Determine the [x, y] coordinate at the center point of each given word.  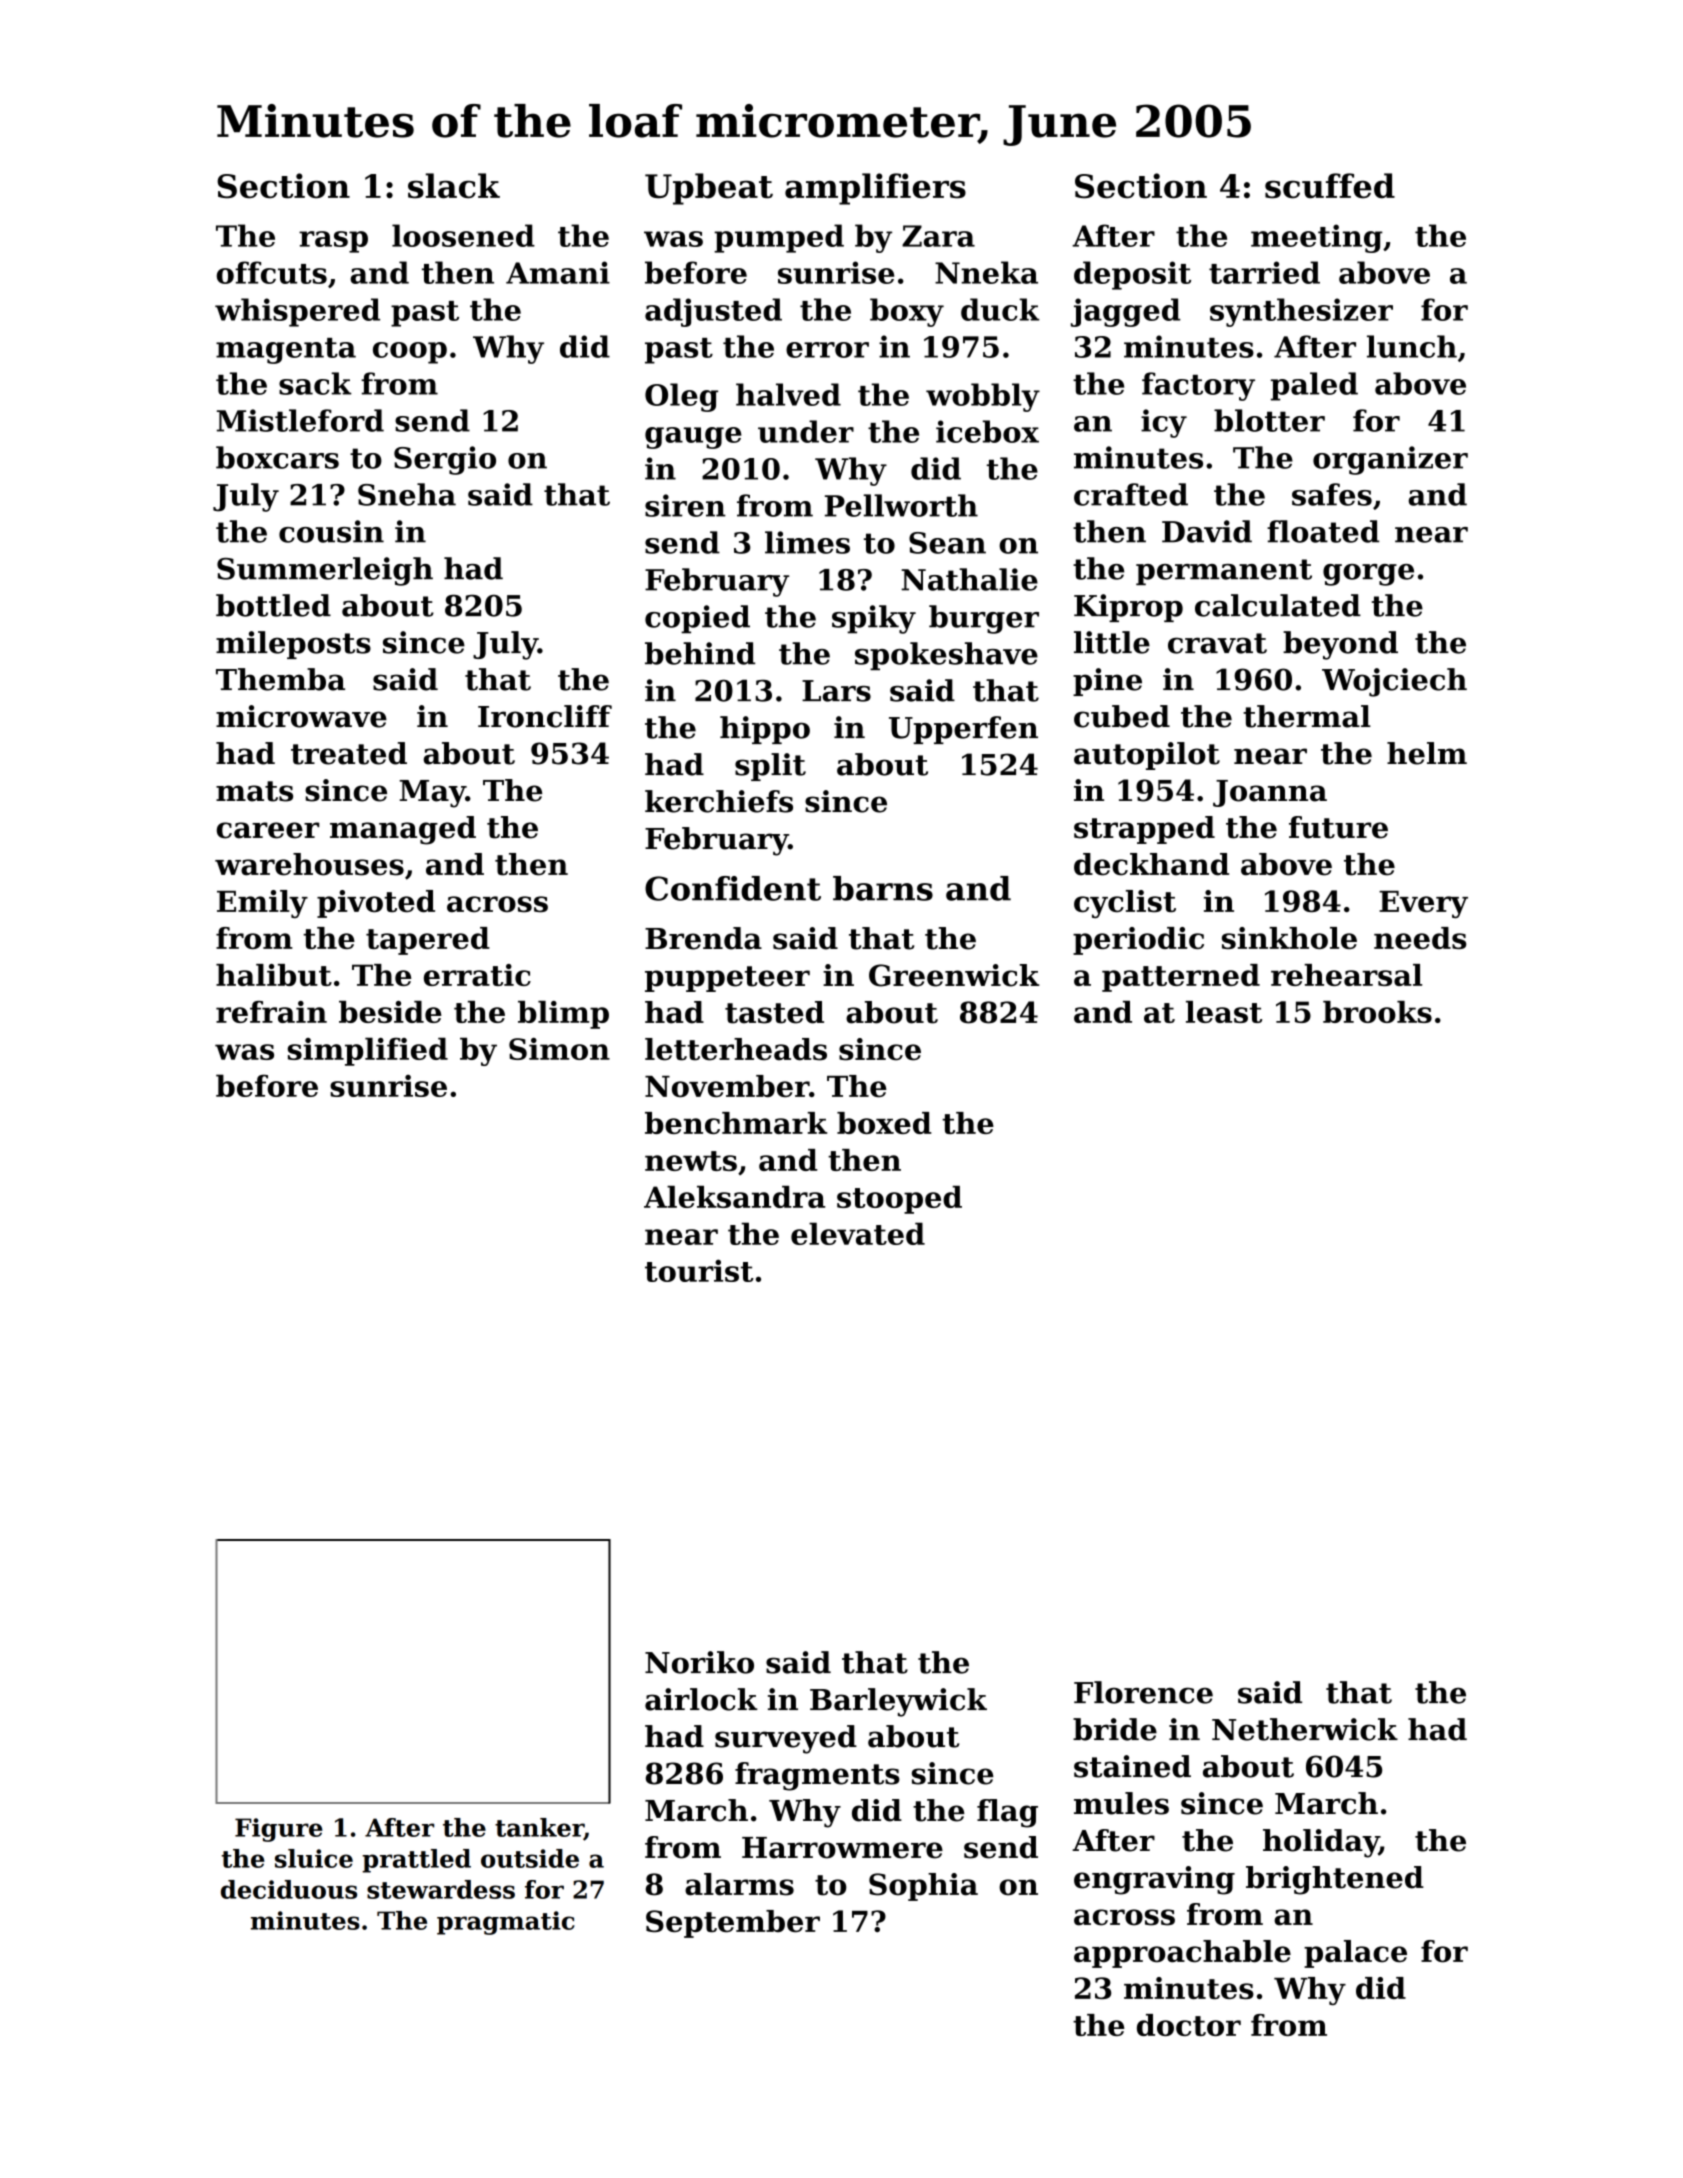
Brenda [703, 938]
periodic [1138, 941]
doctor [1189, 2025]
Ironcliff [545, 716]
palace [1355, 1954]
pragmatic [506, 1923]
